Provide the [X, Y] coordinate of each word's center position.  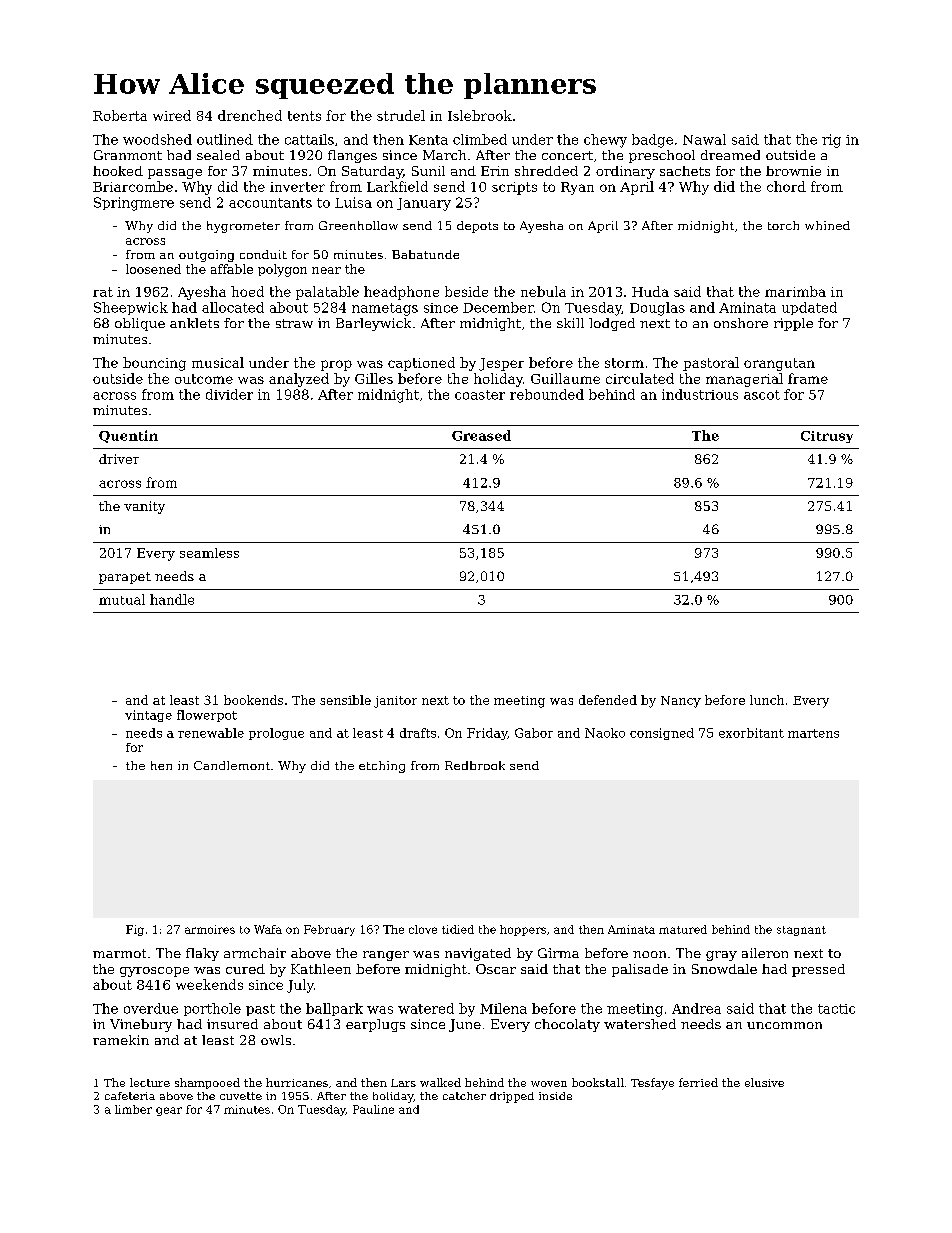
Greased [481, 435]
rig [831, 141]
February [329, 930]
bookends [253, 700]
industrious [700, 394]
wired [172, 115]
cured [245, 969]
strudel [401, 115]
